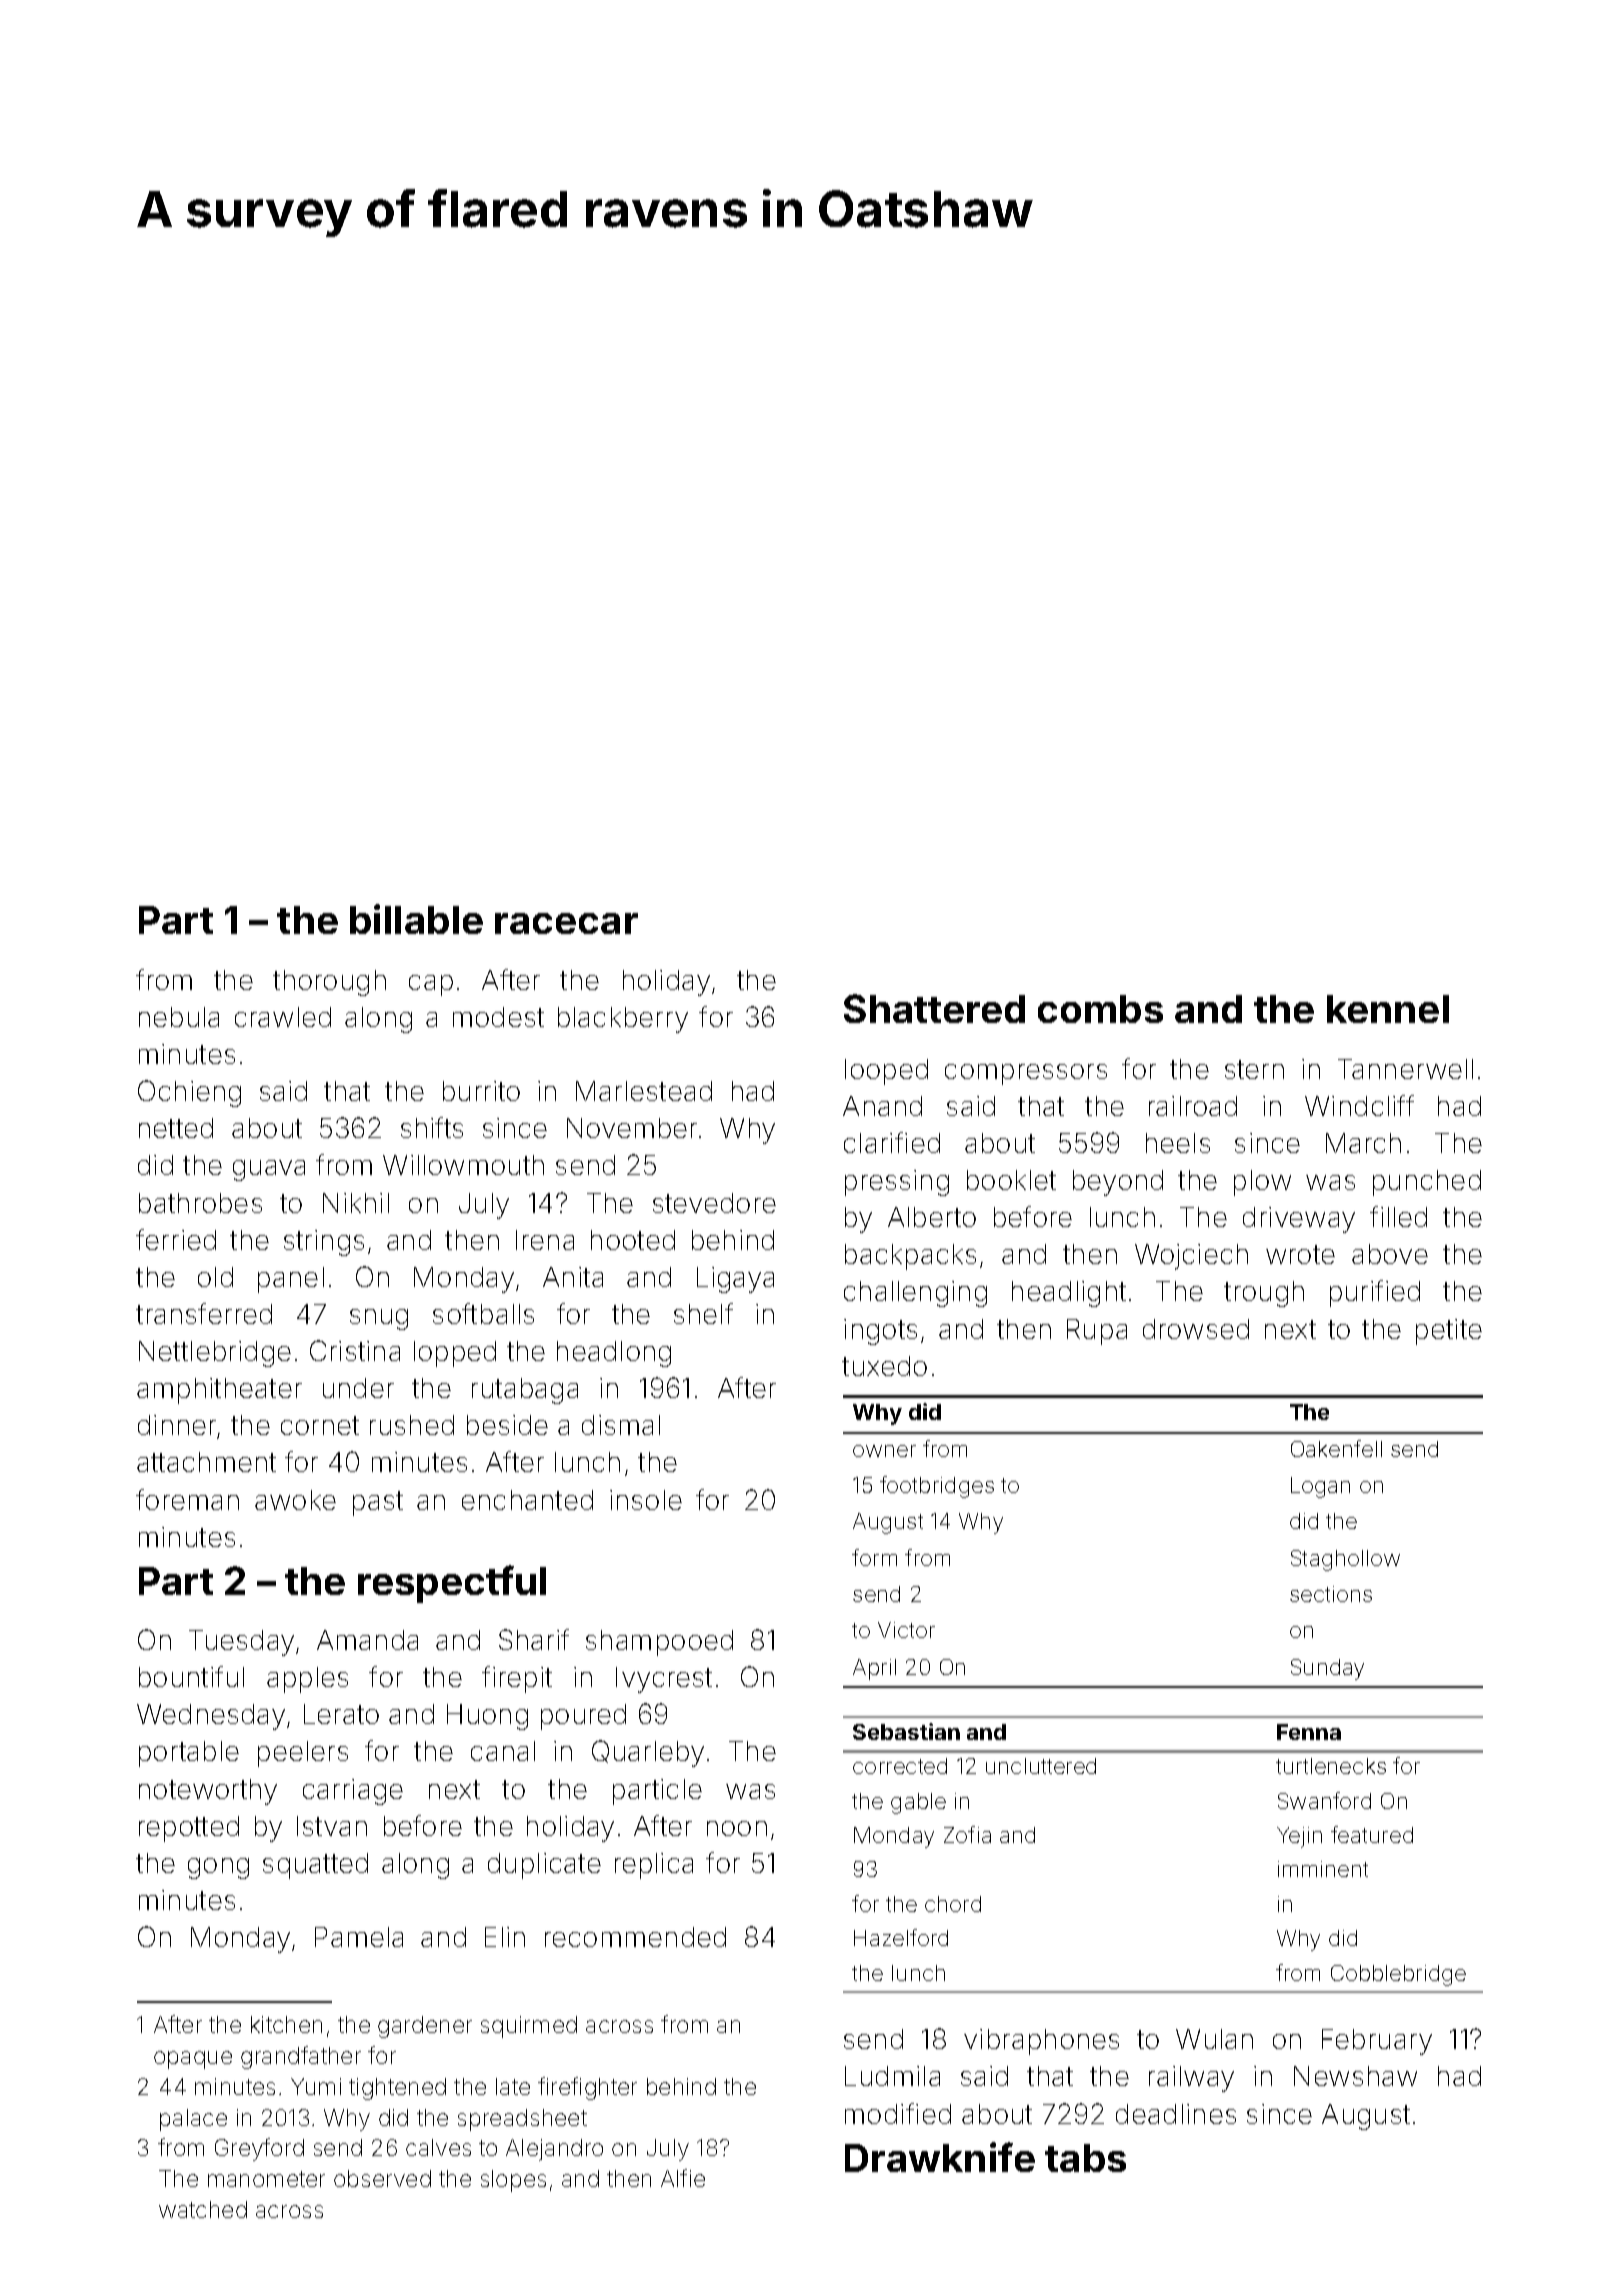  What do you see at coordinates (1320, 1487) in the screenshot?
I see `Logan` at bounding box center [1320, 1487].
